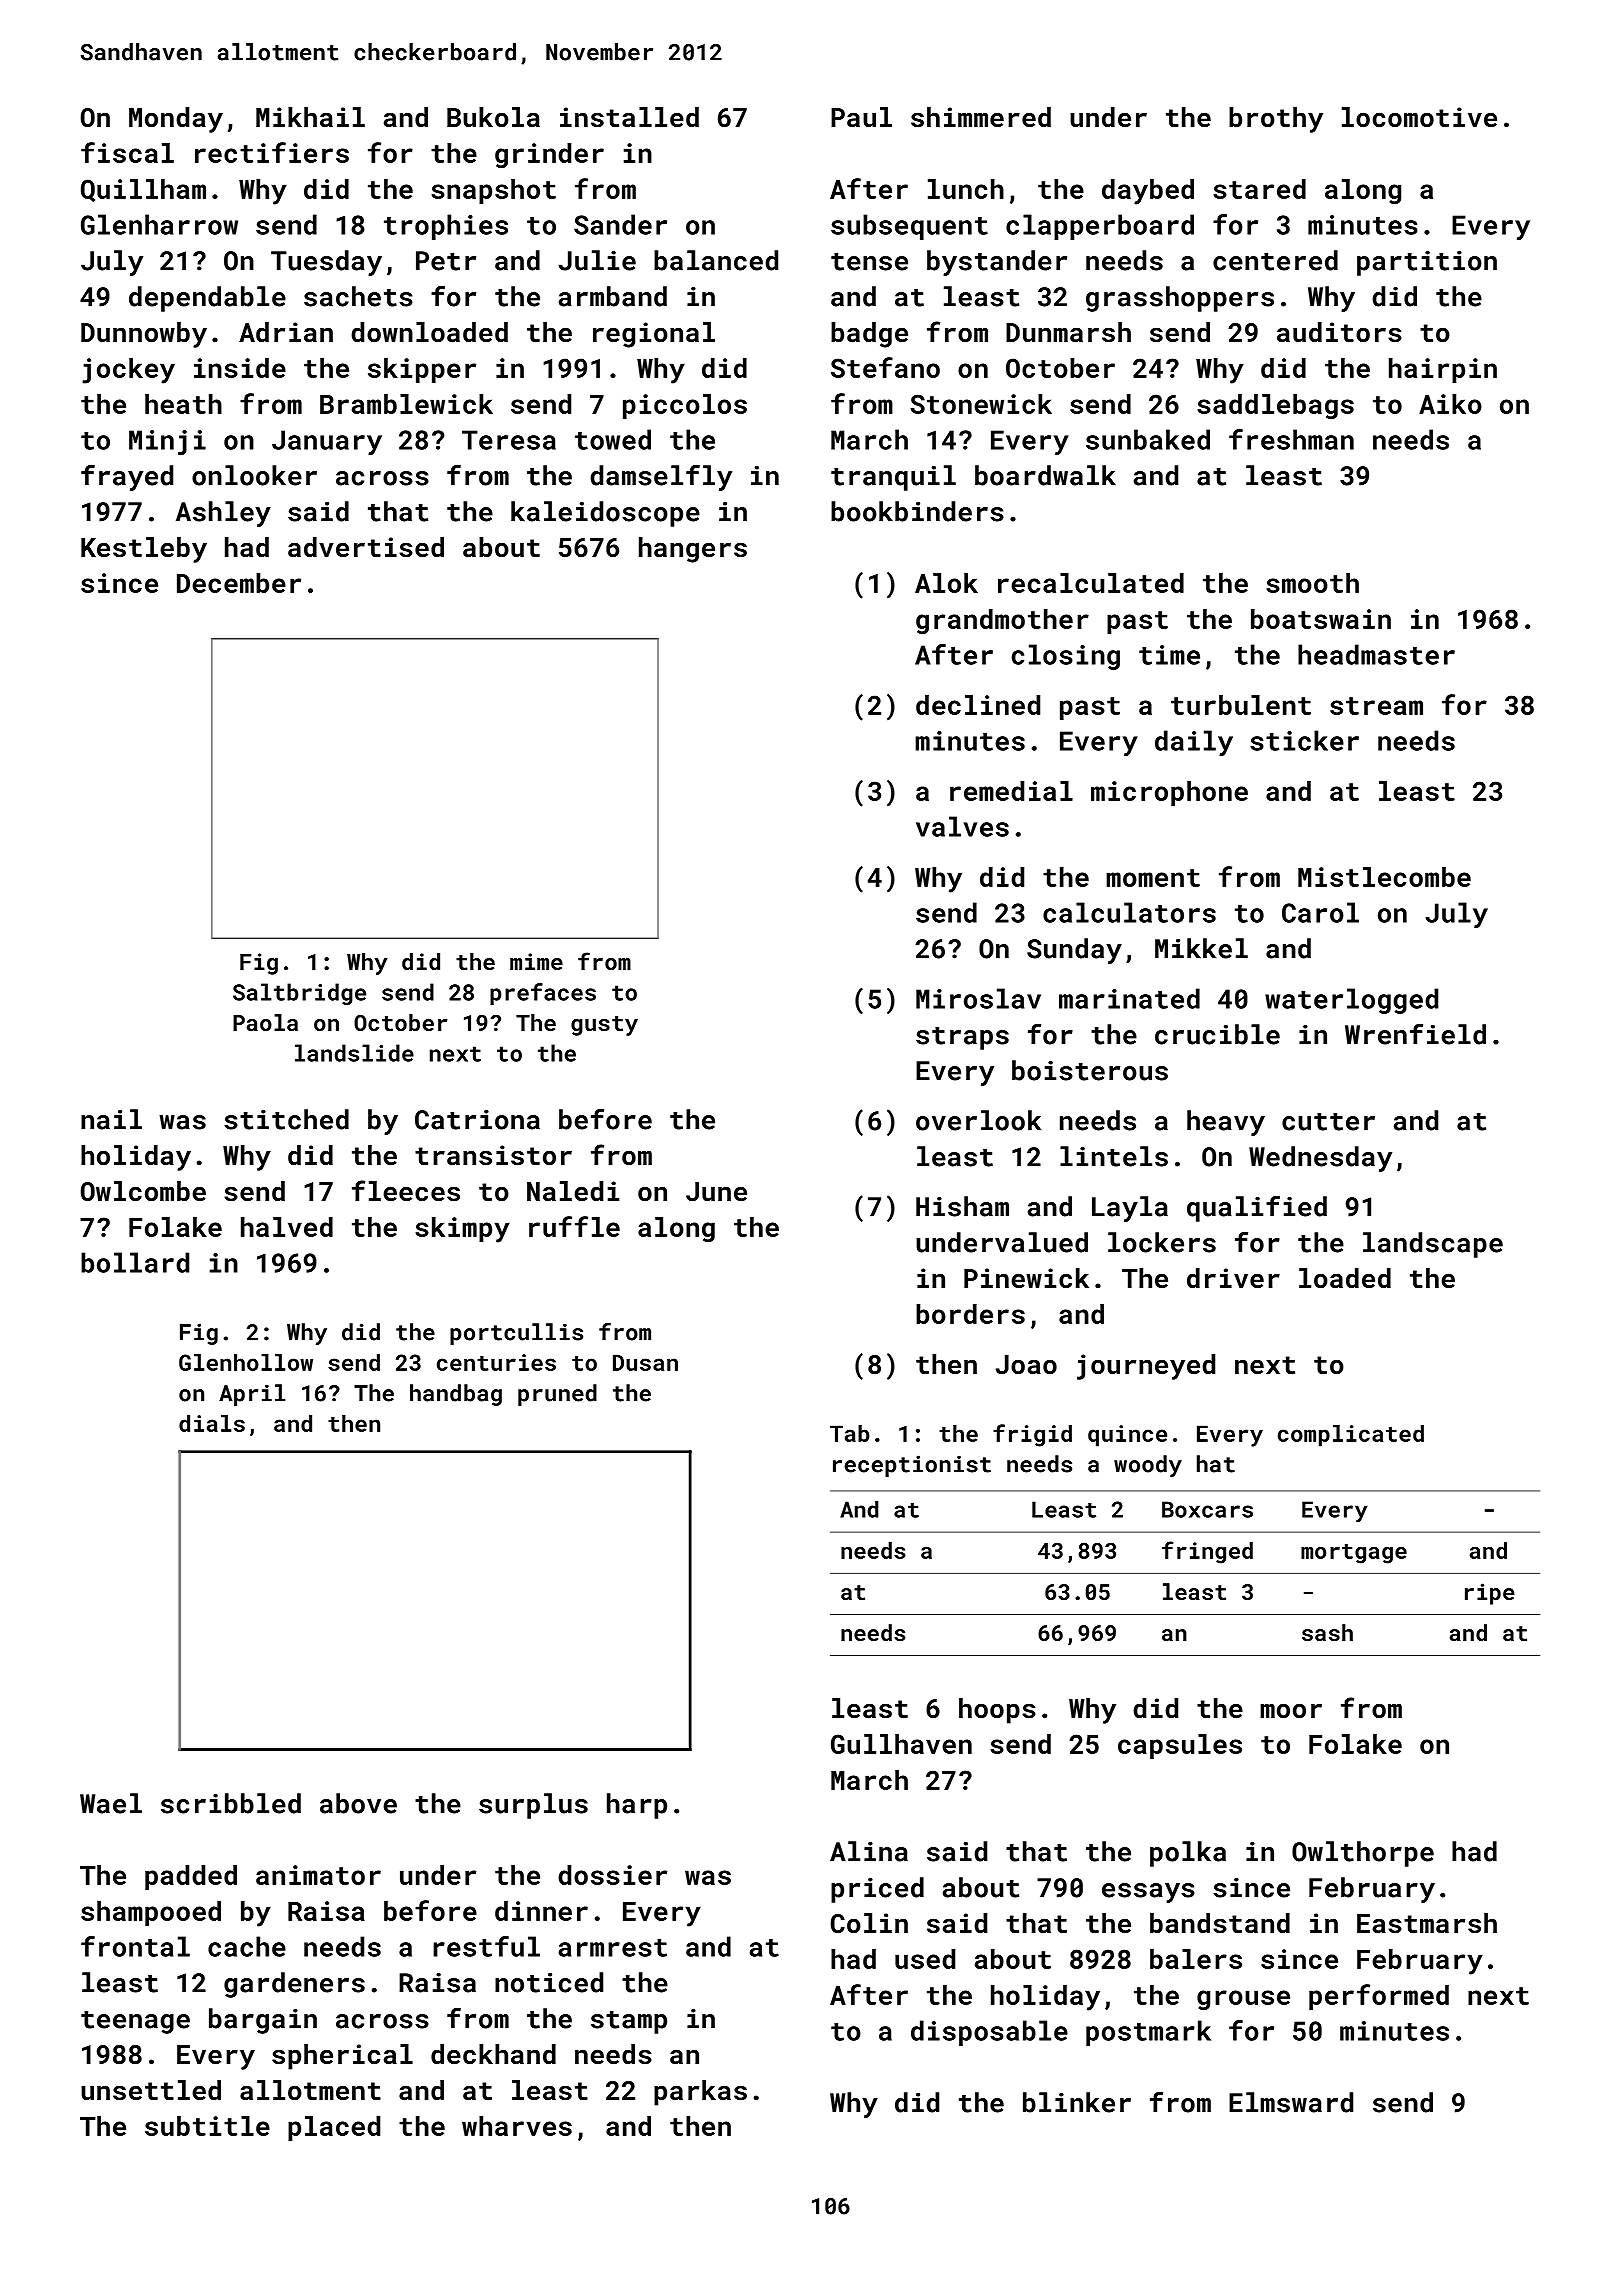 The height and width of the screenshot is (2292, 1620). I want to click on locomotive, so click(1419, 117).
